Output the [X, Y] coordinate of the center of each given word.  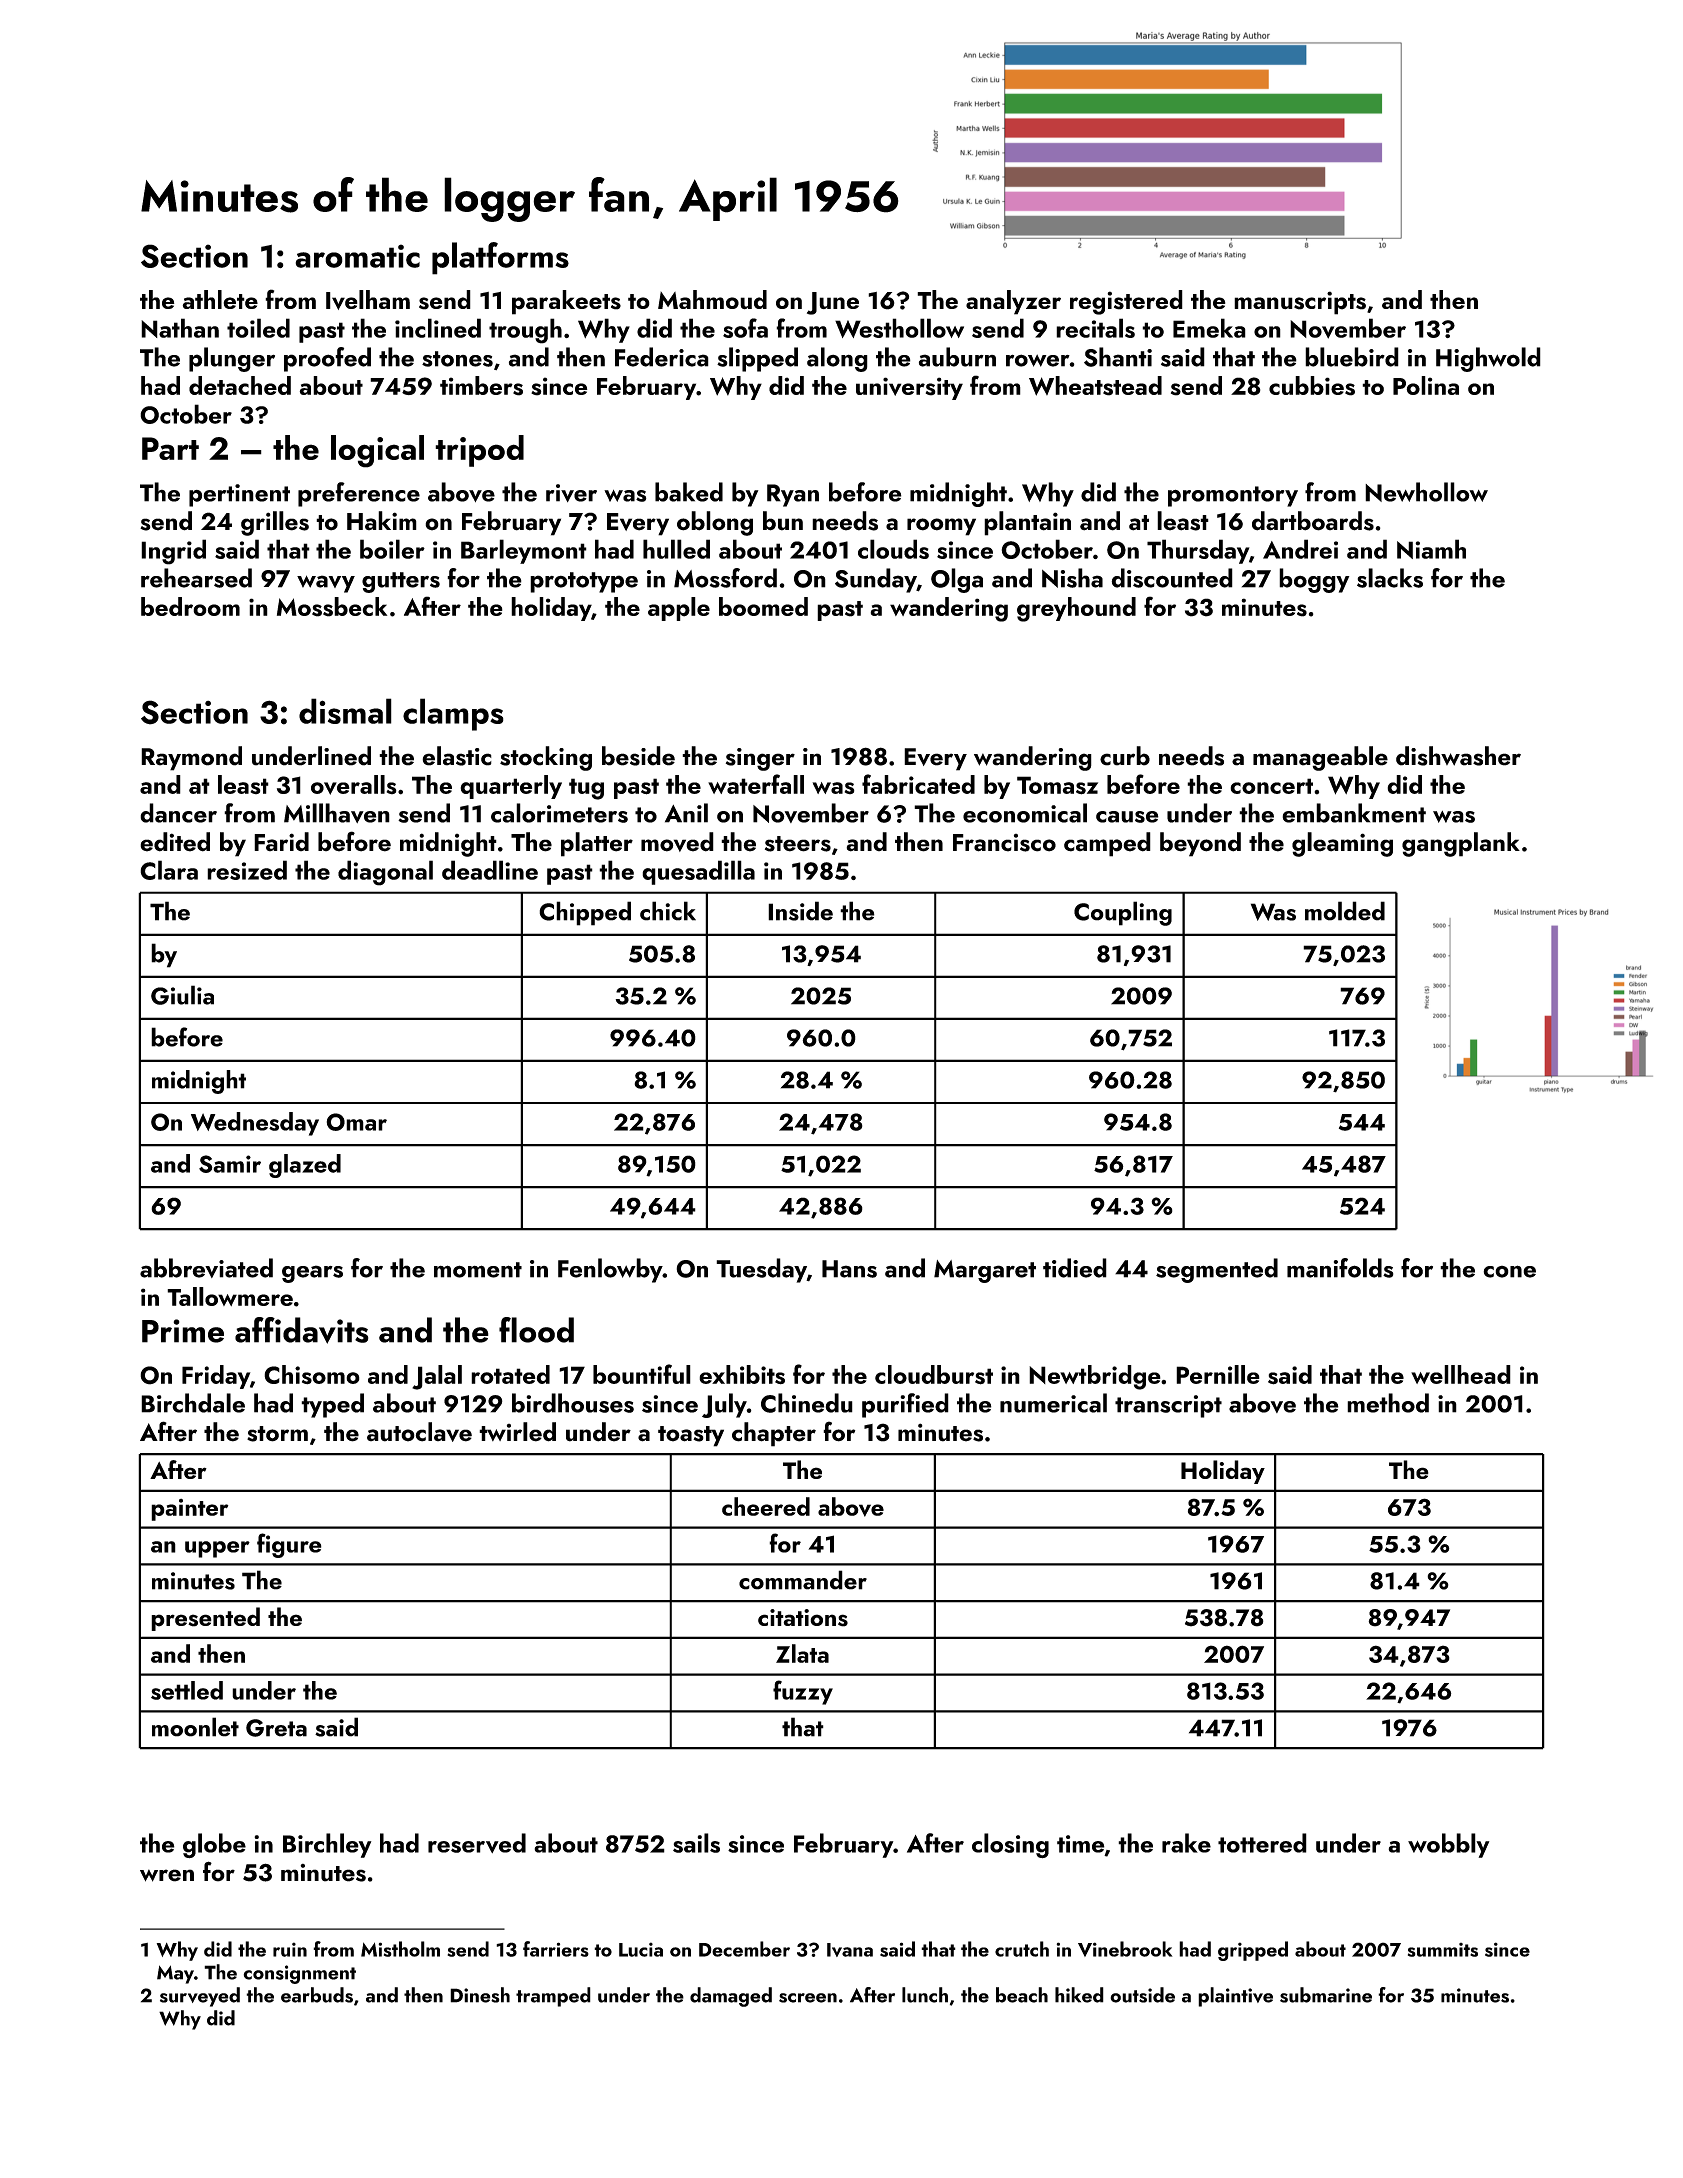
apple [679, 609]
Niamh [1431, 549]
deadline [490, 870]
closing [1010, 1845]
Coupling [1123, 913]
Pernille [1218, 1374]
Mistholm [400, 1949]
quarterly [511, 787]
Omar [356, 1122]
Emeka [1209, 328]
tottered [1262, 1843]
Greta [276, 1728]
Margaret [985, 1271]
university [909, 388]
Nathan [180, 328]
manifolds [1340, 1268]
